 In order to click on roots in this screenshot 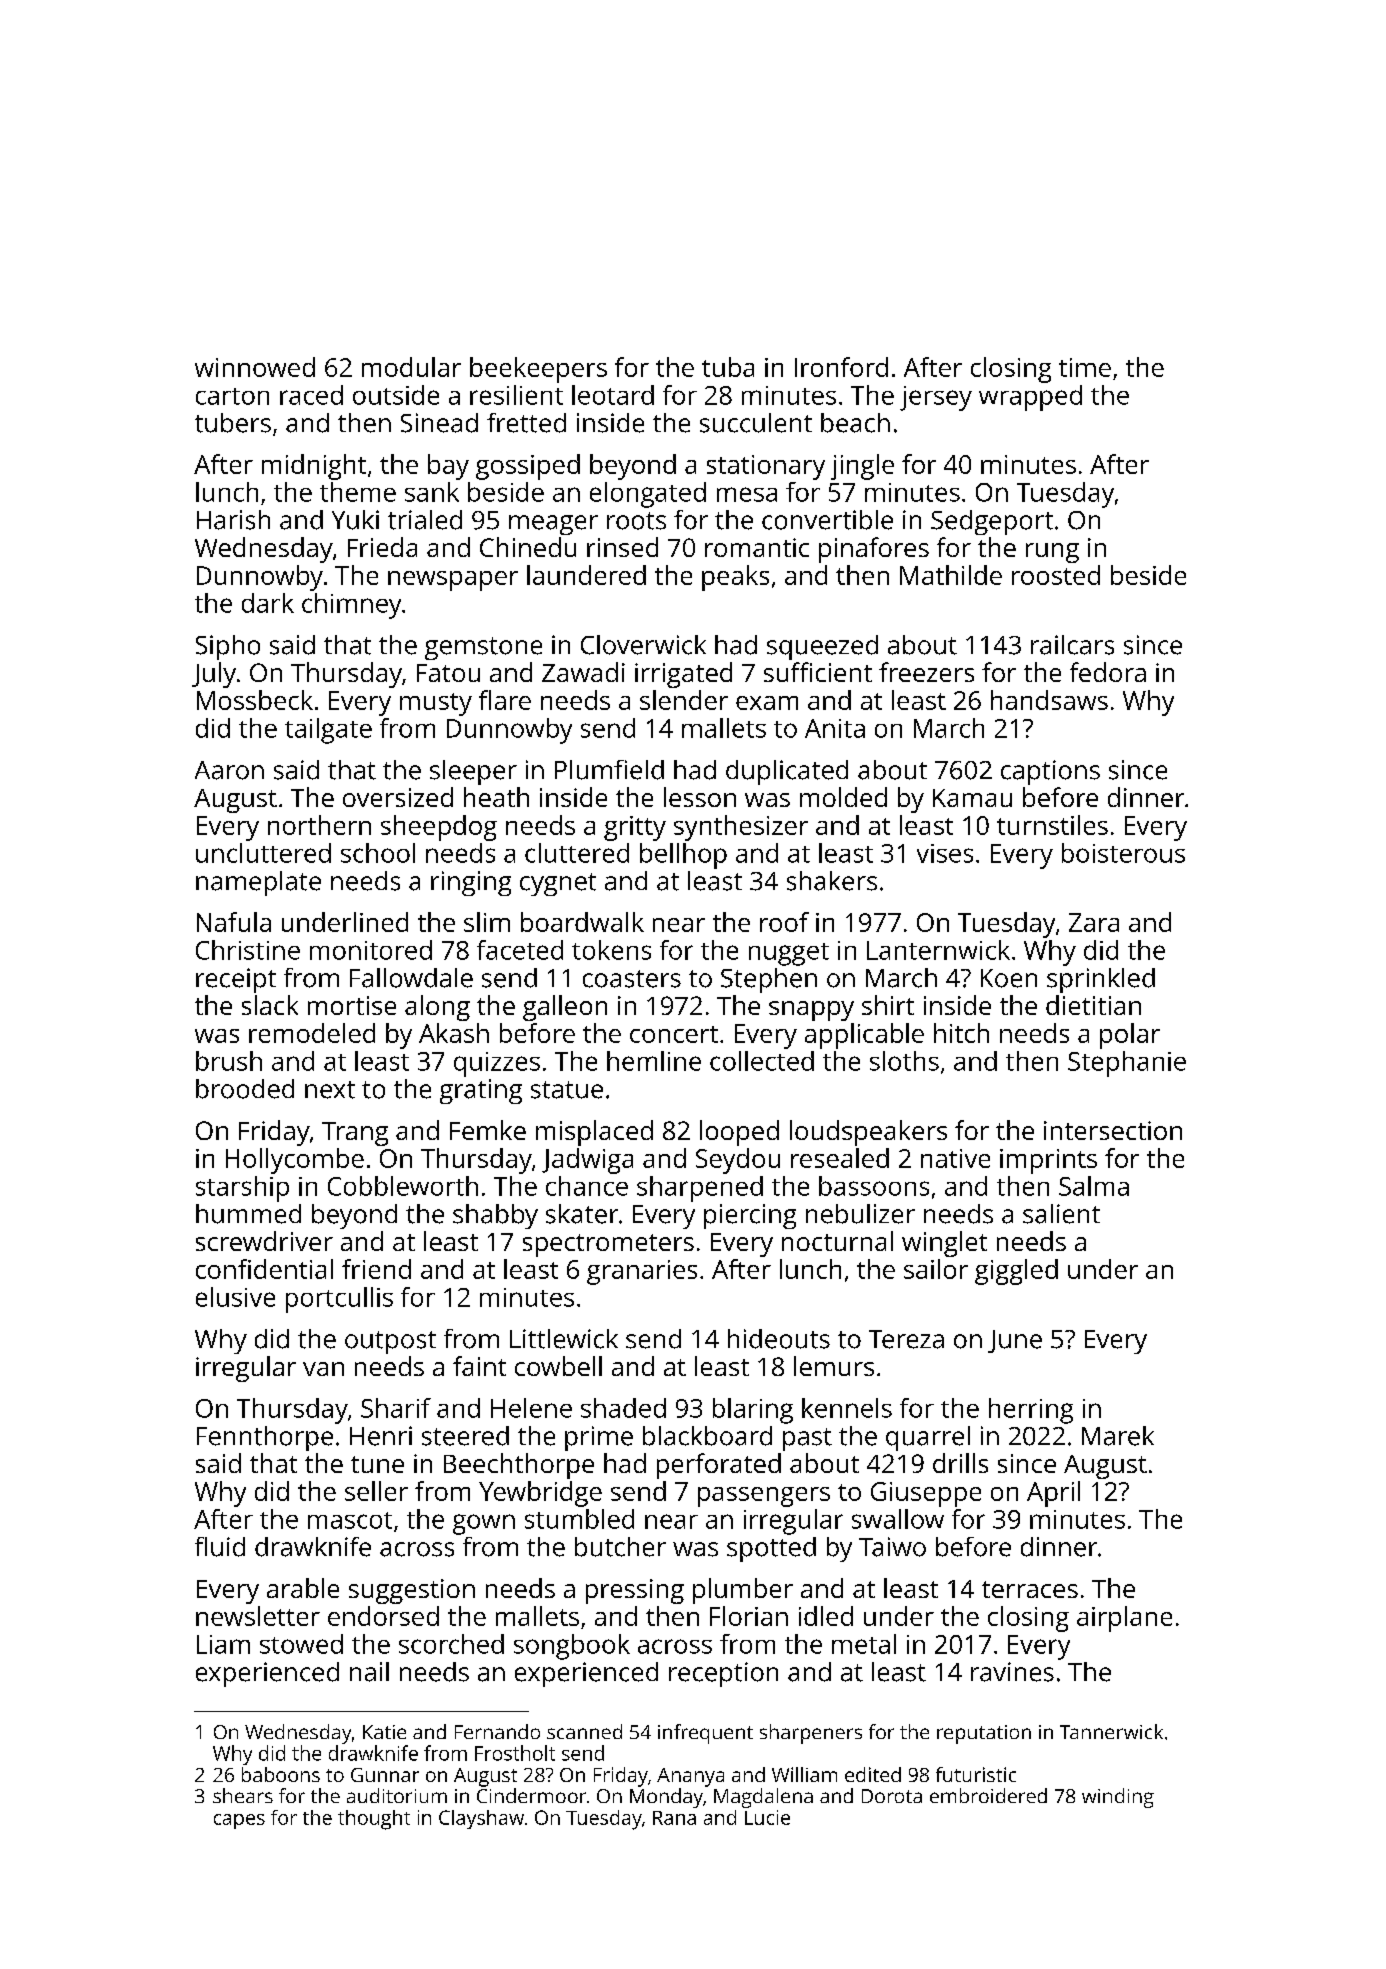, I will do `click(636, 521)`.
